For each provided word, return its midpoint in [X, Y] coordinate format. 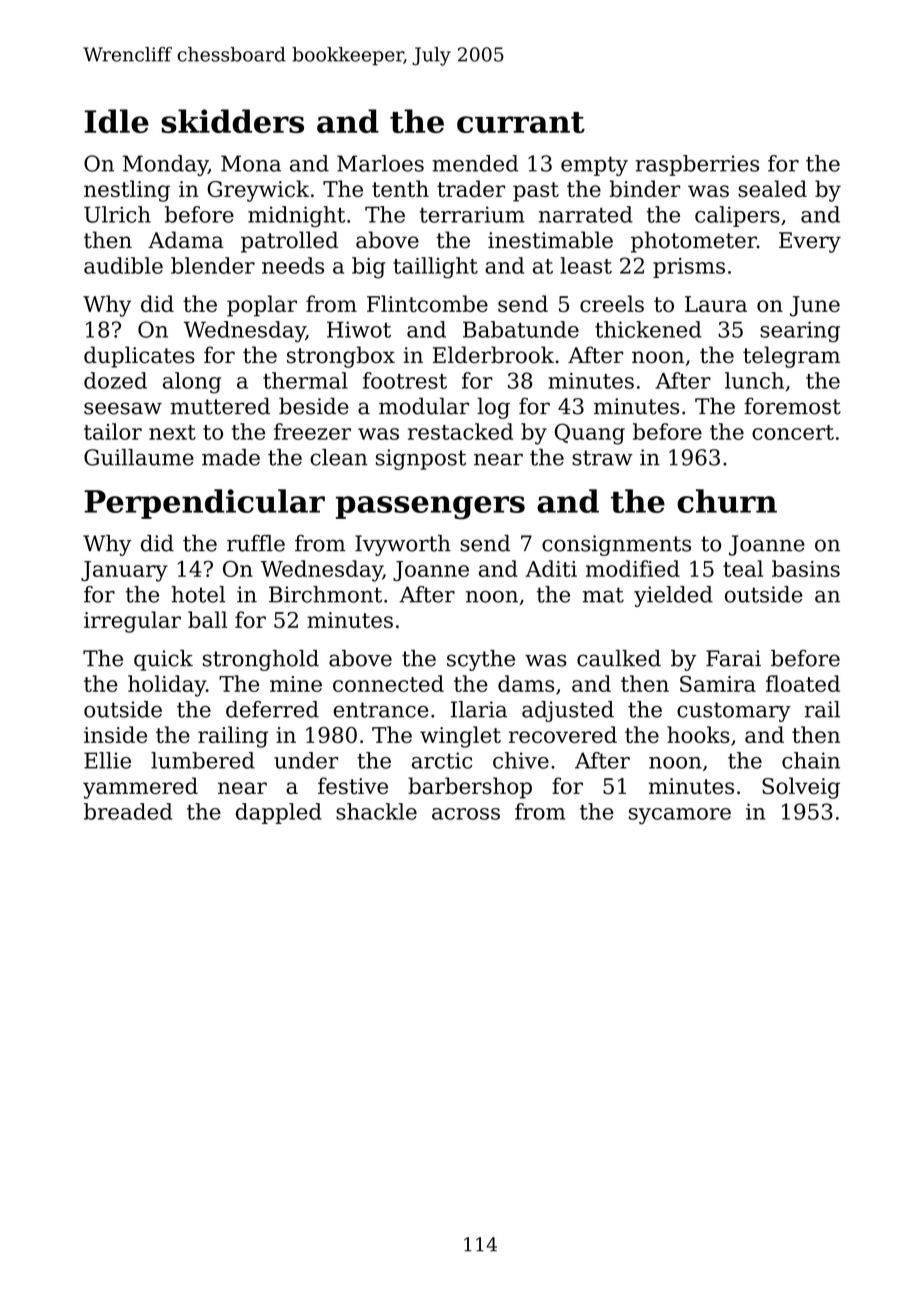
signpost [421, 459]
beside [314, 406]
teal [743, 568]
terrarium [472, 214]
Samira [718, 683]
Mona [251, 163]
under [306, 760]
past [536, 192]
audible [123, 265]
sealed [772, 188]
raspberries [697, 165]
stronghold [261, 660]
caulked [619, 658]
